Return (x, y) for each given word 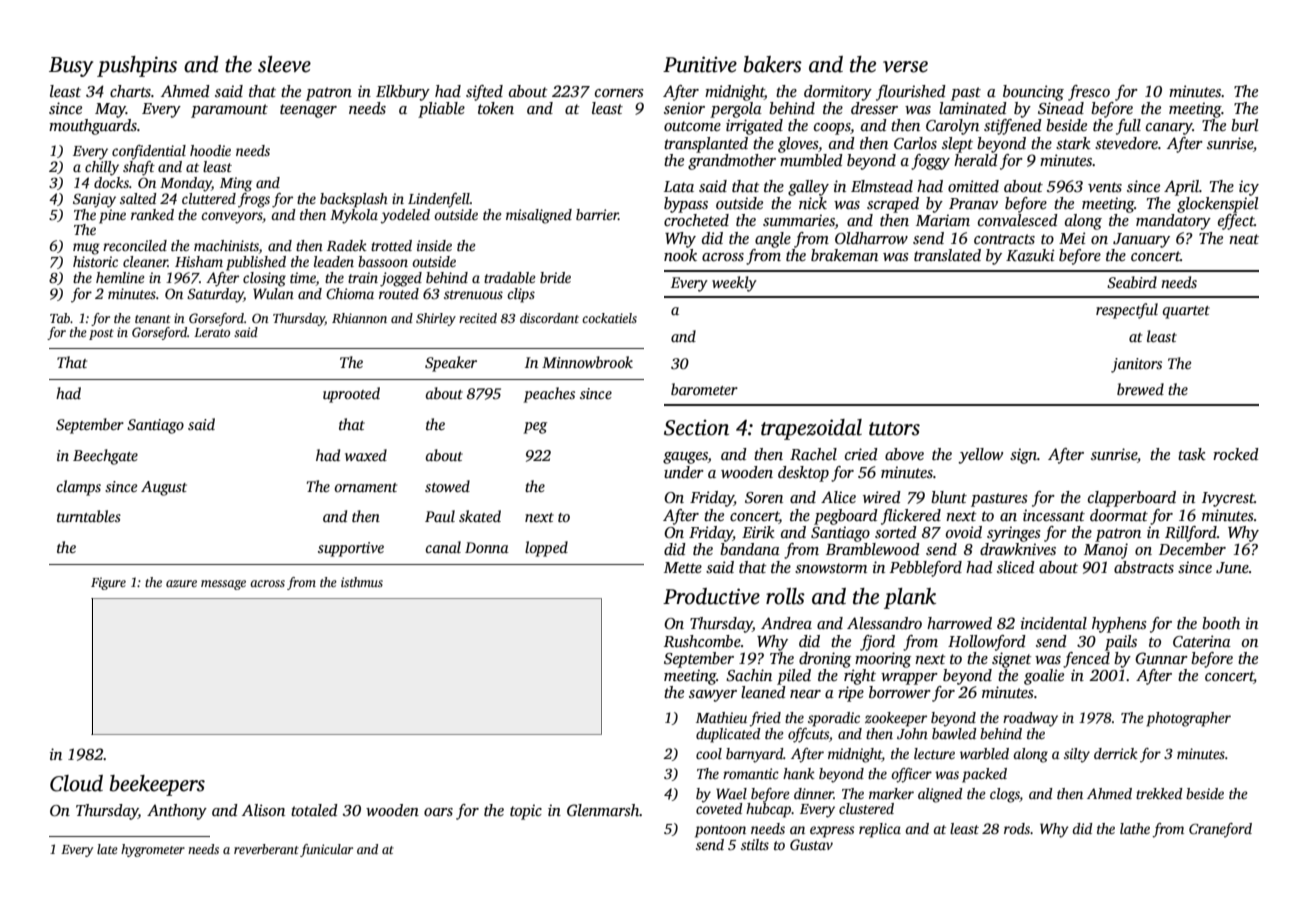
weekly (734, 284)
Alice (838, 497)
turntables (89, 516)
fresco (1089, 93)
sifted (484, 93)
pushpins (137, 66)
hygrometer (153, 850)
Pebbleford (926, 569)
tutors (894, 429)
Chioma (350, 293)
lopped (546, 549)
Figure (108, 583)
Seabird (1132, 282)
